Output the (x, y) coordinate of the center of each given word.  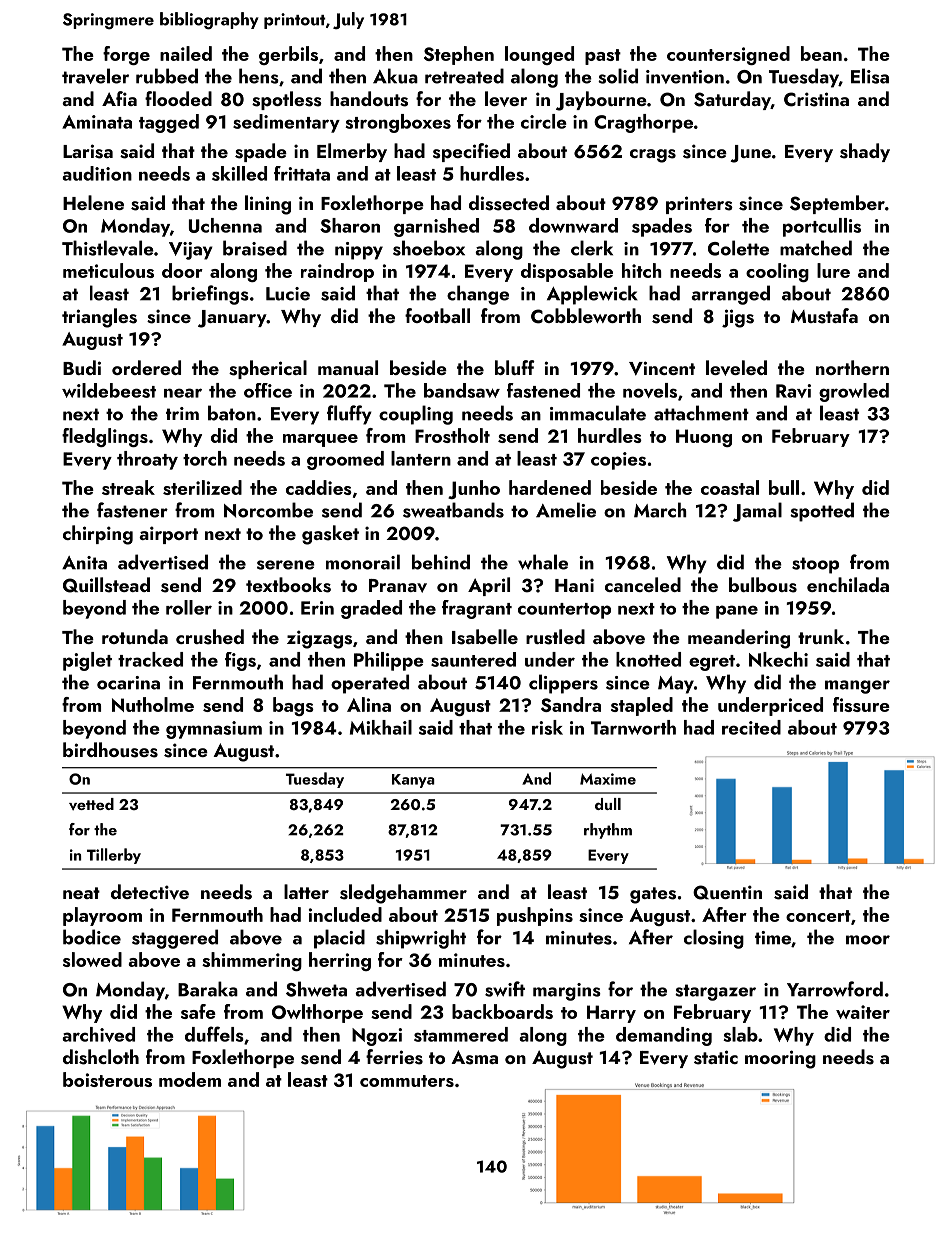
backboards (502, 1011)
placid (339, 939)
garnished (436, 227)
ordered (146, 367)
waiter (863, 1012)
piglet (87, 661)
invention (685, 77)
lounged (539, 55)
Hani (574, 585)
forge (126, 55)
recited (751, 727)
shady (865, 152)
